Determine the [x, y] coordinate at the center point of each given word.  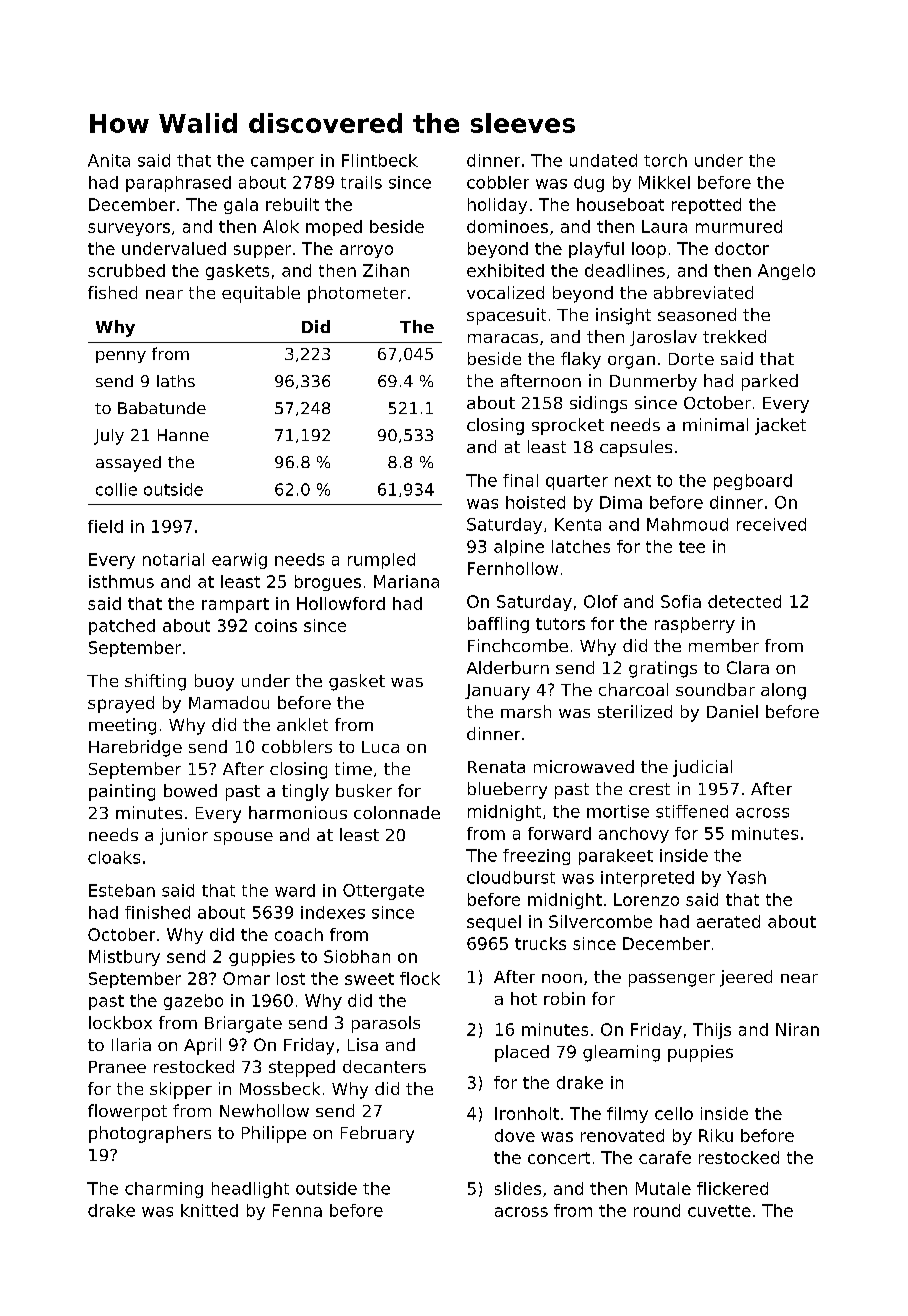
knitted [209, 1210]
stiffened [692, 811]
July [109, 437]
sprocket [568, 426]
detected [744, 601]
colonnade [397, 812]
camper [282, 163]
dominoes [507, 226]
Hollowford [341, 603]
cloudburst [511, 877]
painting [122, 792]
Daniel [732, 711]
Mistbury [124, 958]
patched [122, 627]
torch [665, 160]
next [633, 481]
